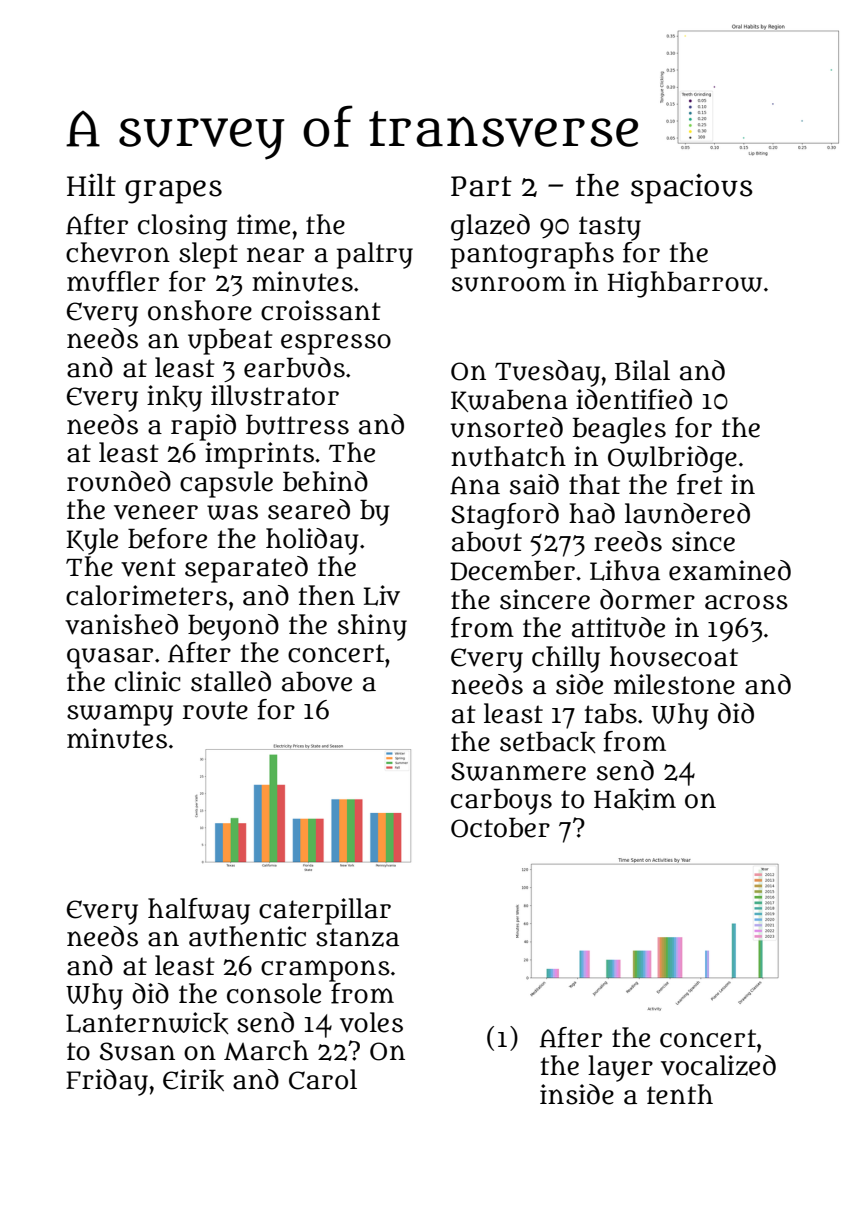  Describe the element at coordinates (635, 799) in the screenshot. I see `Hakim` at that location.
